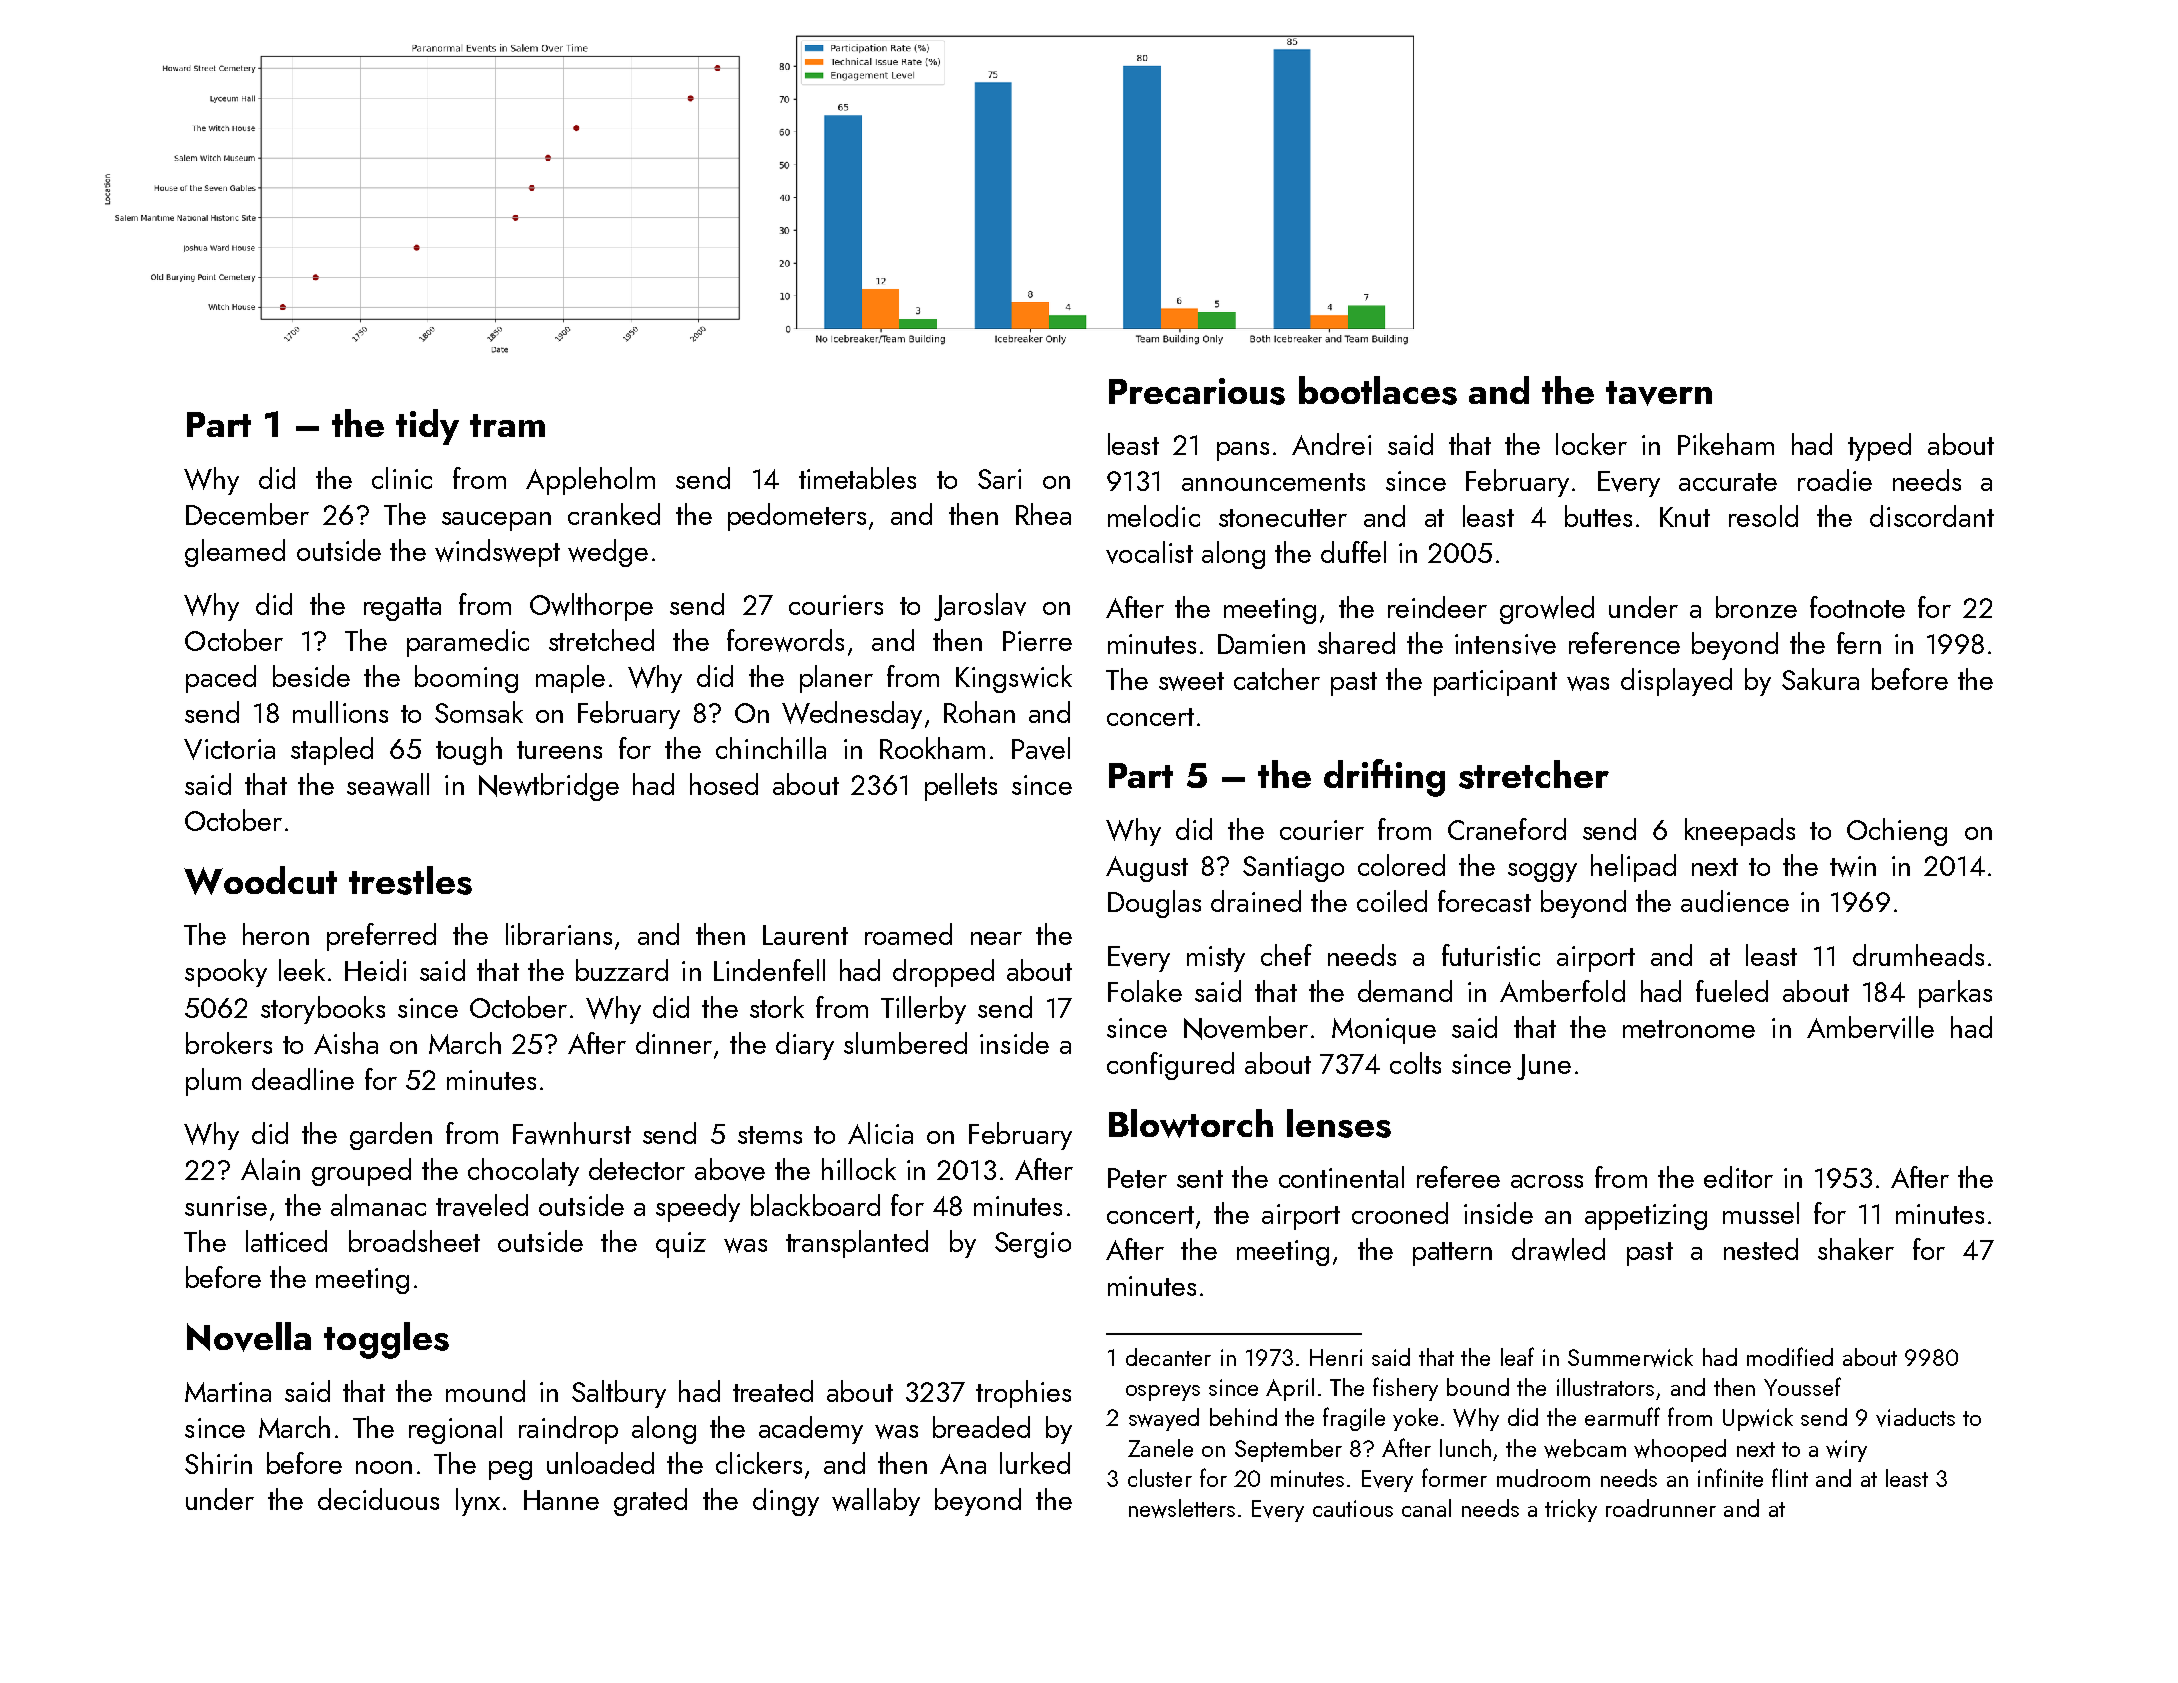  I want to click on tavern, so click(1659, 393).
